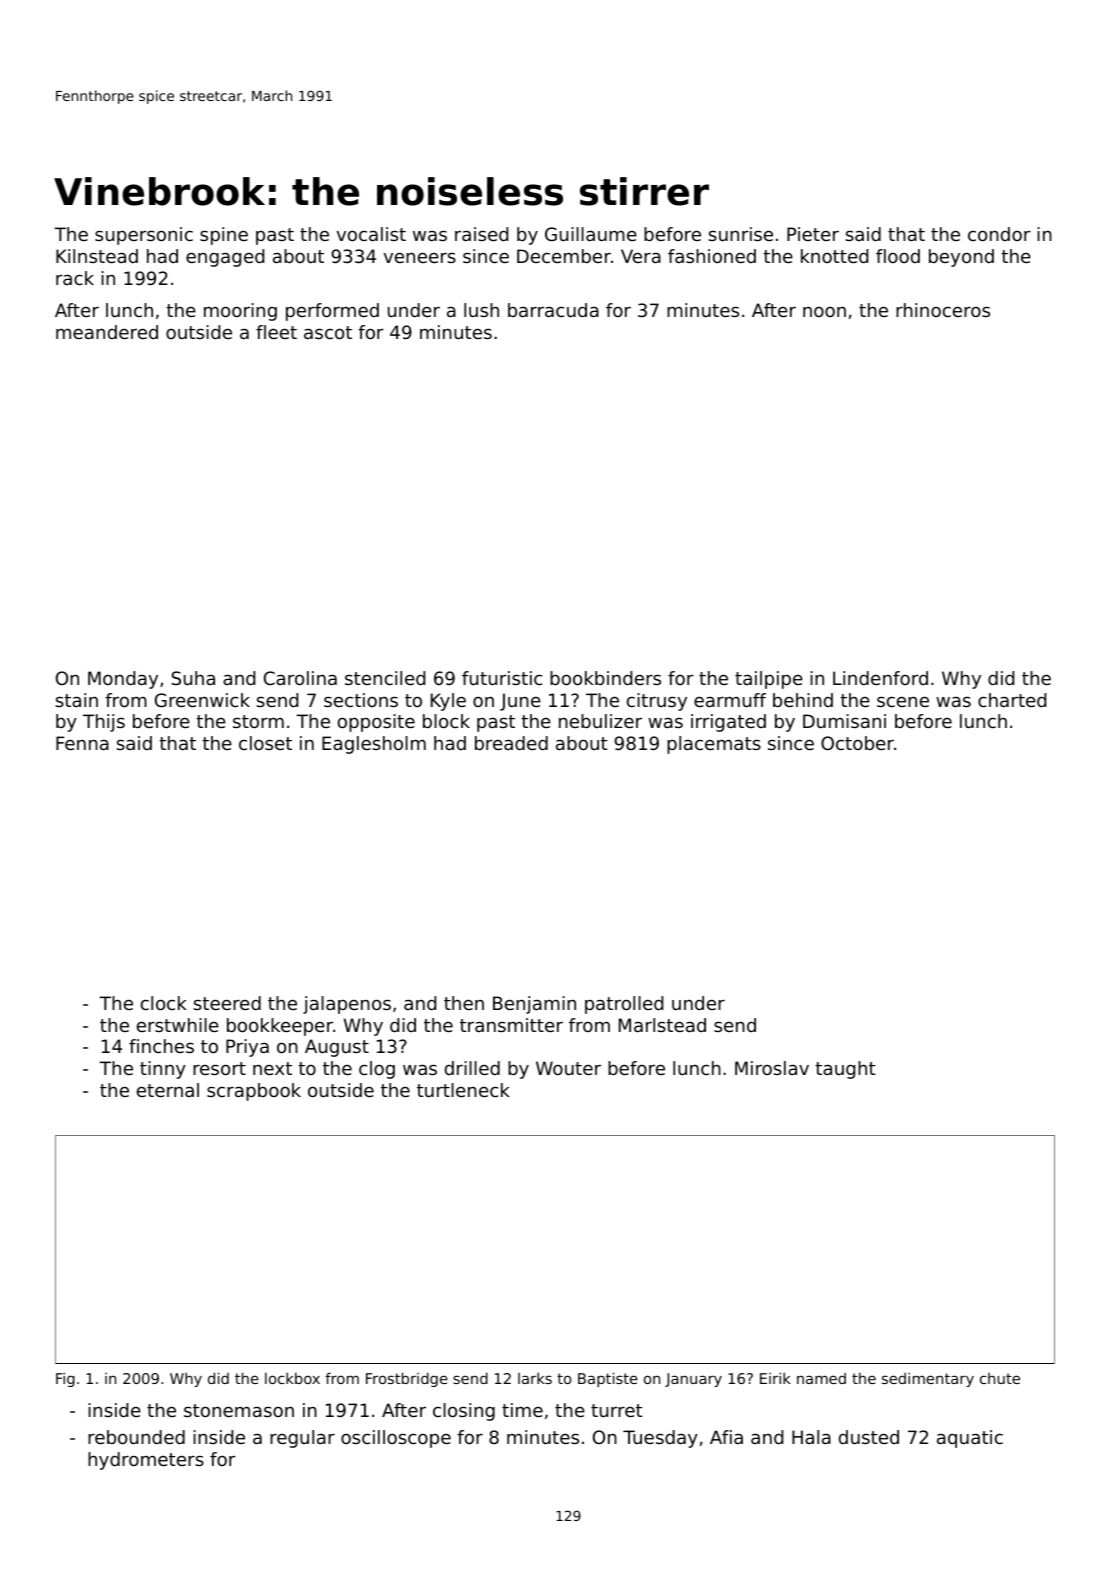  I want to click on Hala, so click(811, 1437).
